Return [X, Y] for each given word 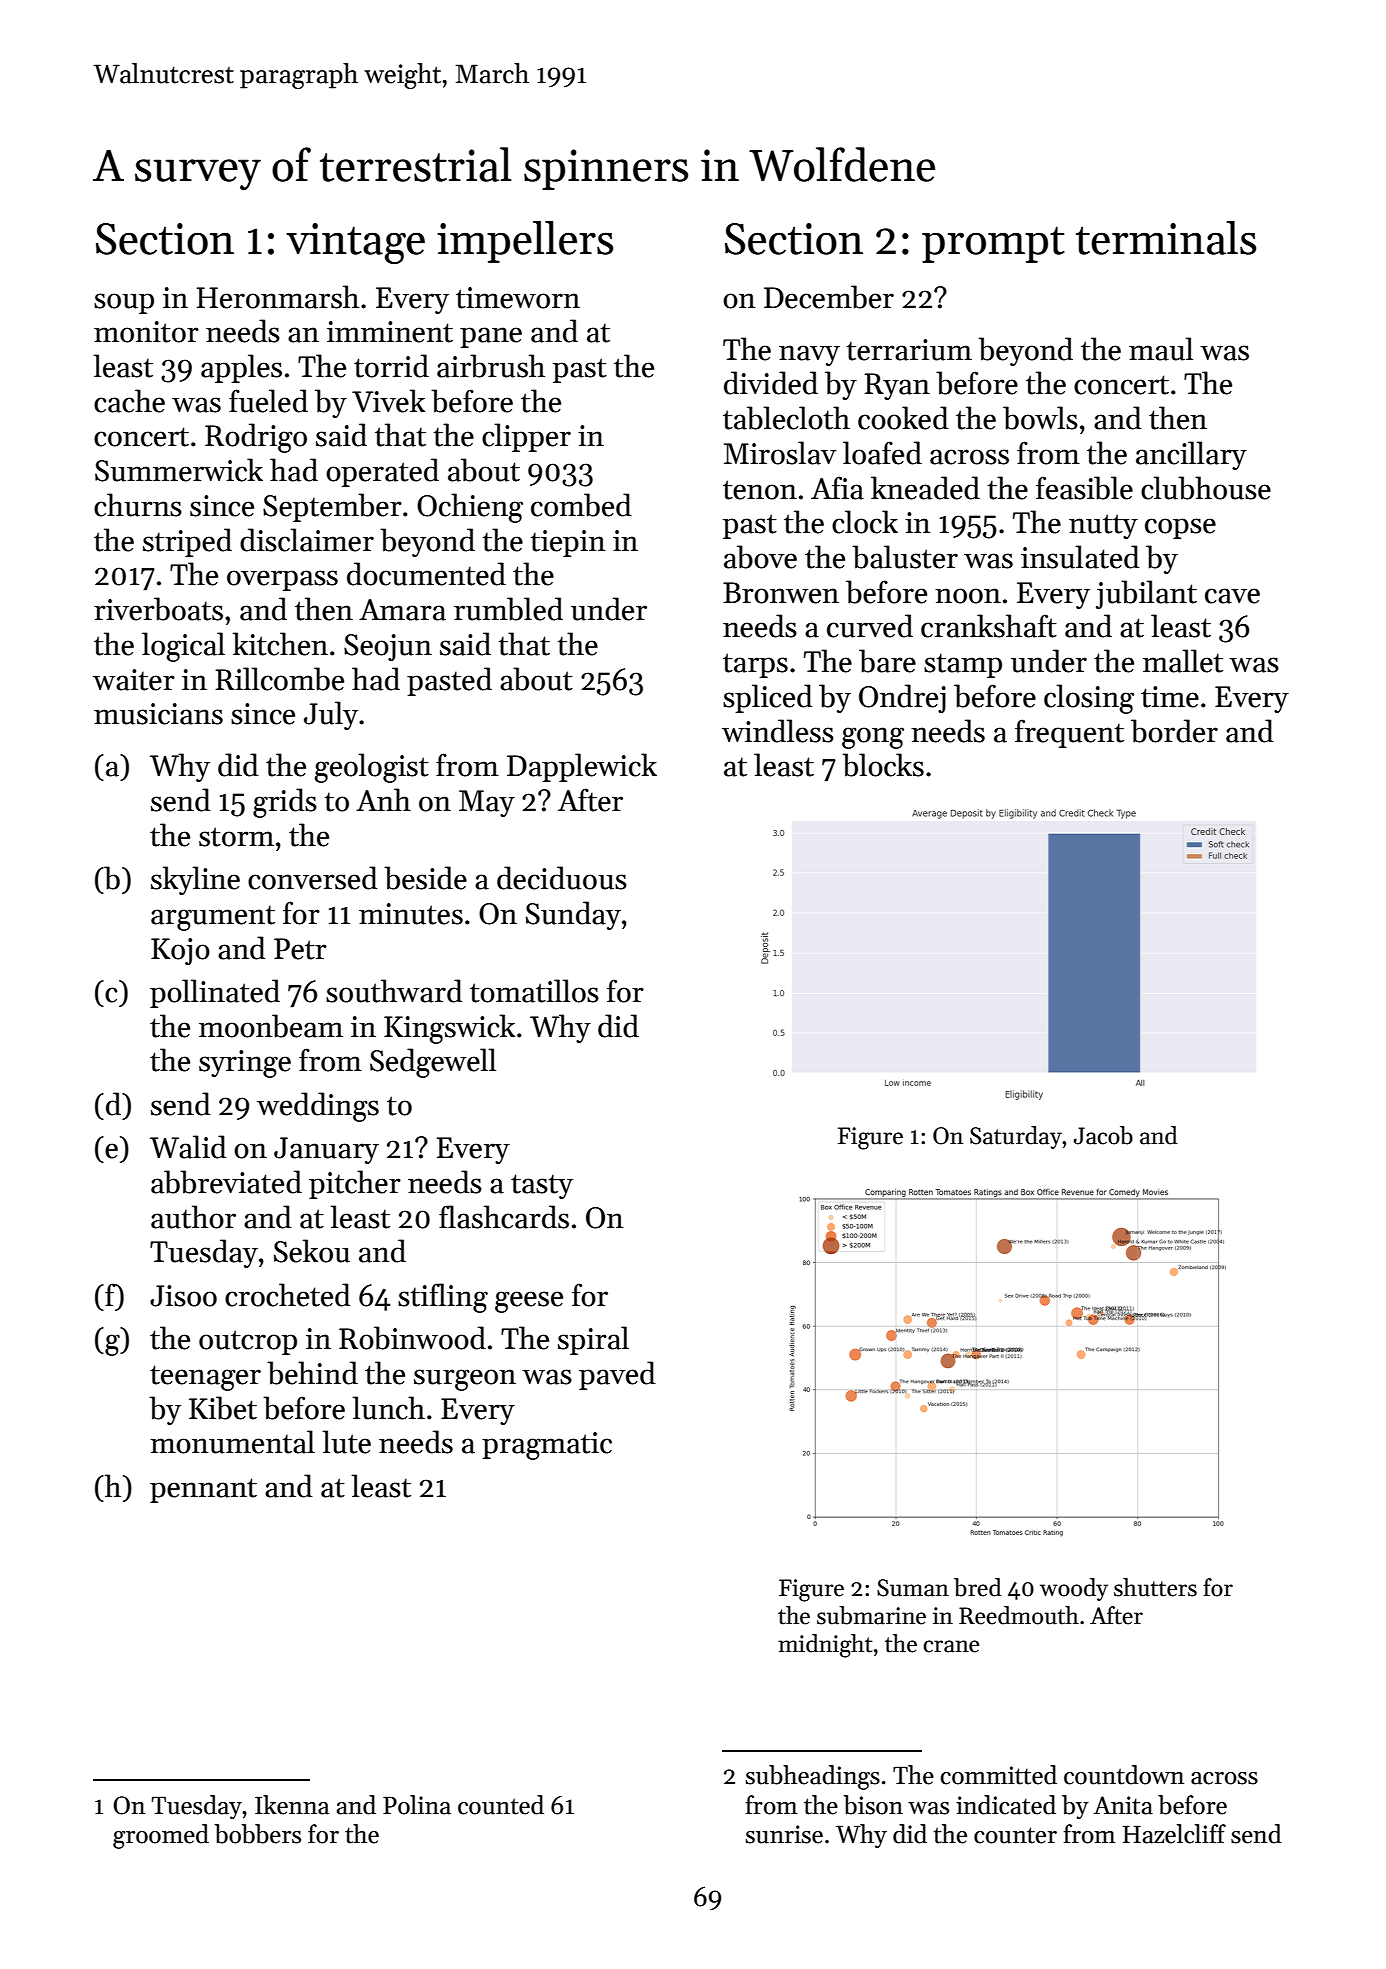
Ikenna [292, 1805]
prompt [993, 244]
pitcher [355, 1184]
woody [1074, 1589]
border [1174, 731]
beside [425, 878]
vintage [355, 243]
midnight [825, 1646]
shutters [1155, 1587]
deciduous [562, 878]
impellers [525, 242]
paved [617, 1375]
